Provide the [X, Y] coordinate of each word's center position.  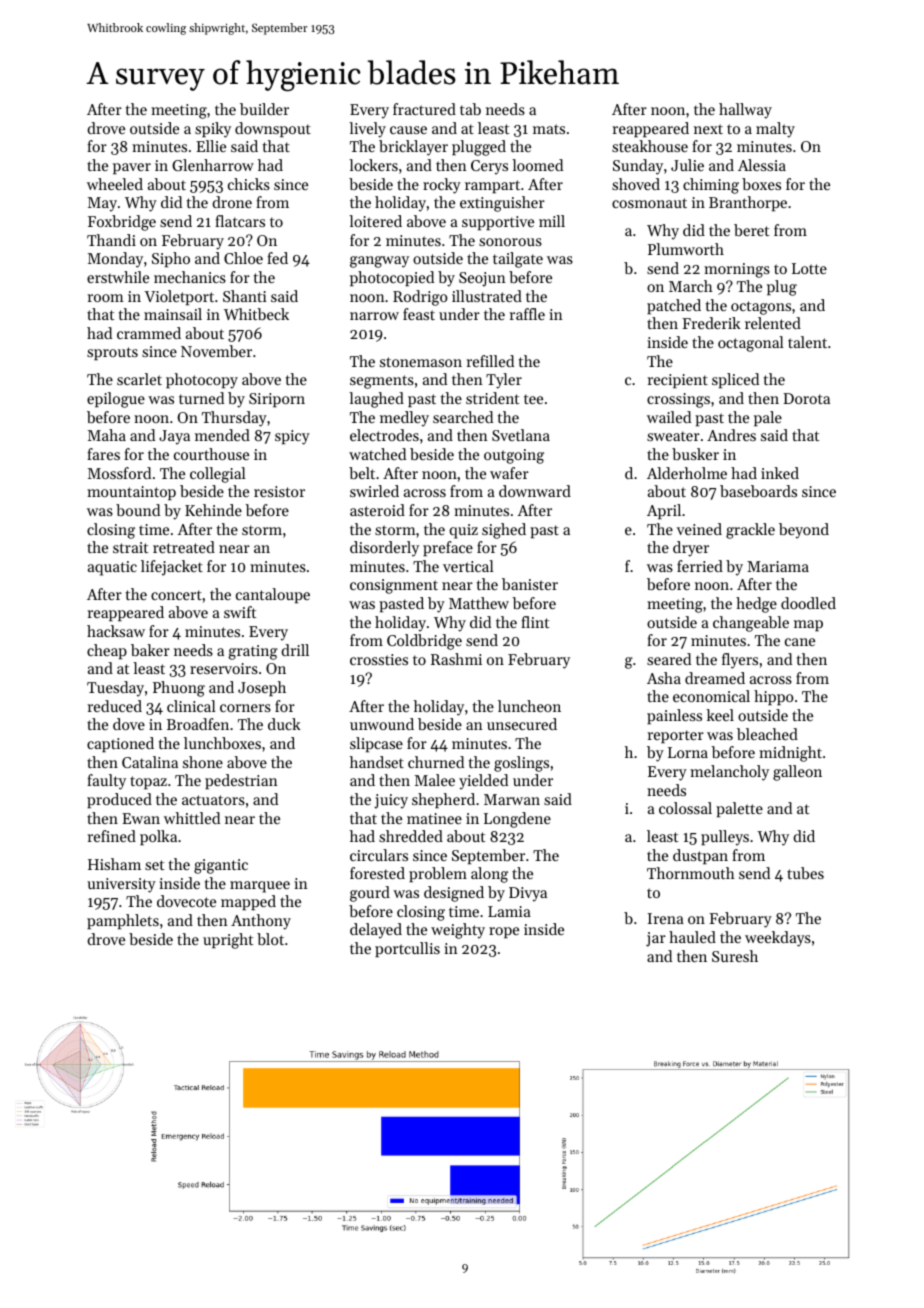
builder [264, 109]
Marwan [512, 799]
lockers [373, 165]
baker [150, 650]
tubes [805, 873]
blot [270, 939]
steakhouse [650, 146]
